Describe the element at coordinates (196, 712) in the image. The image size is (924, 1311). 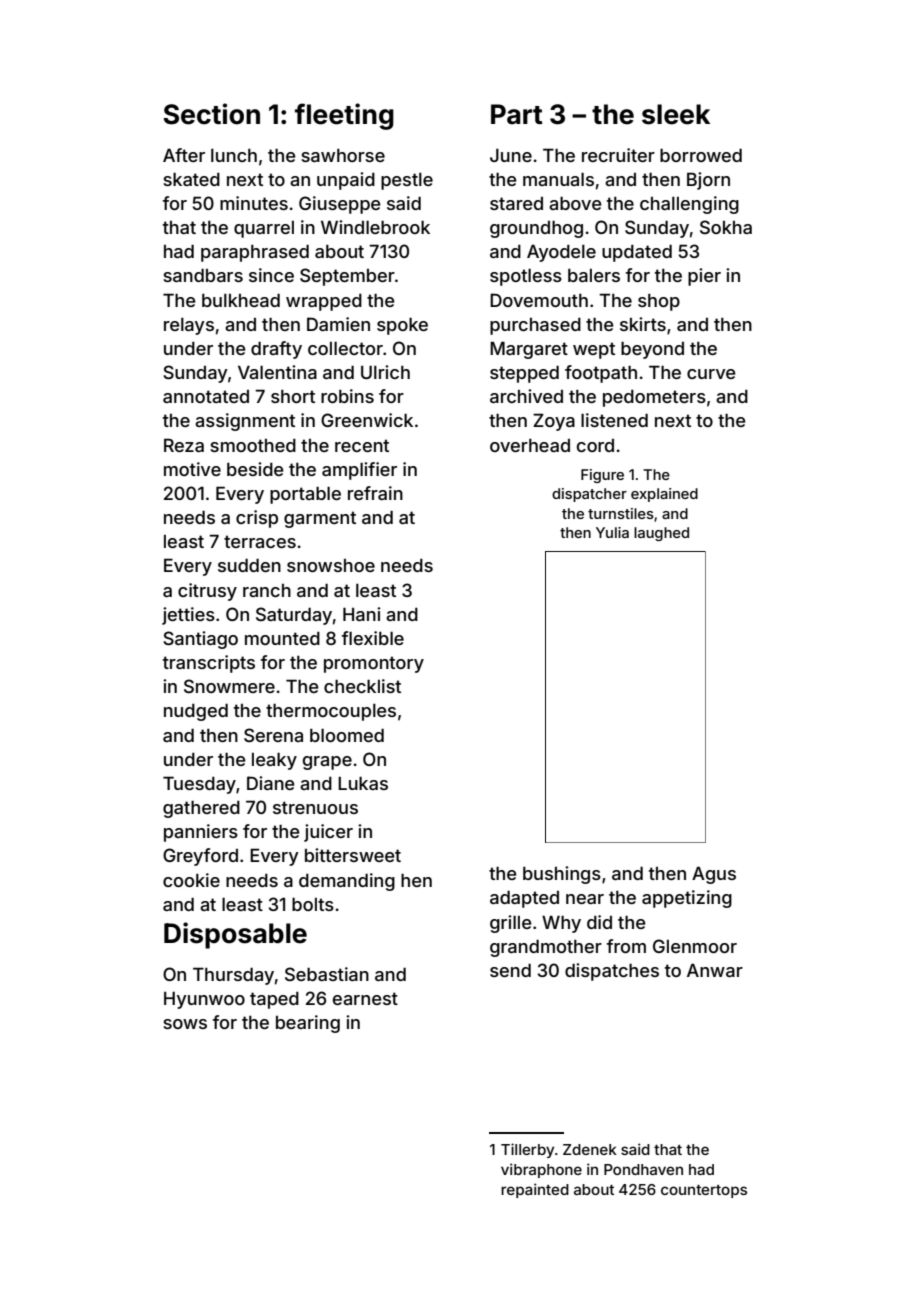
I see `nudged` at that location.
